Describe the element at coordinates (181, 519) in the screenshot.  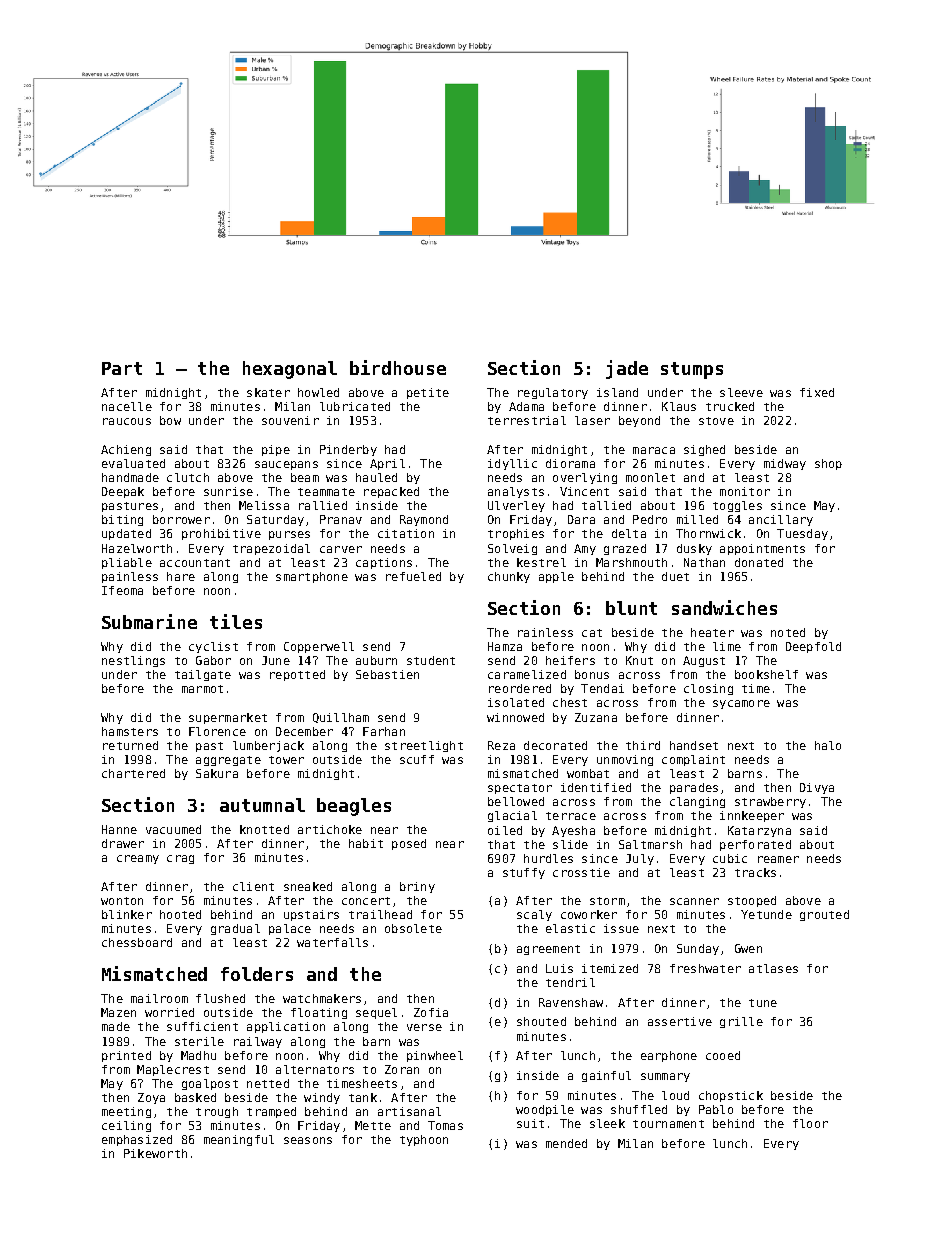
I see `borrower` at that location.
